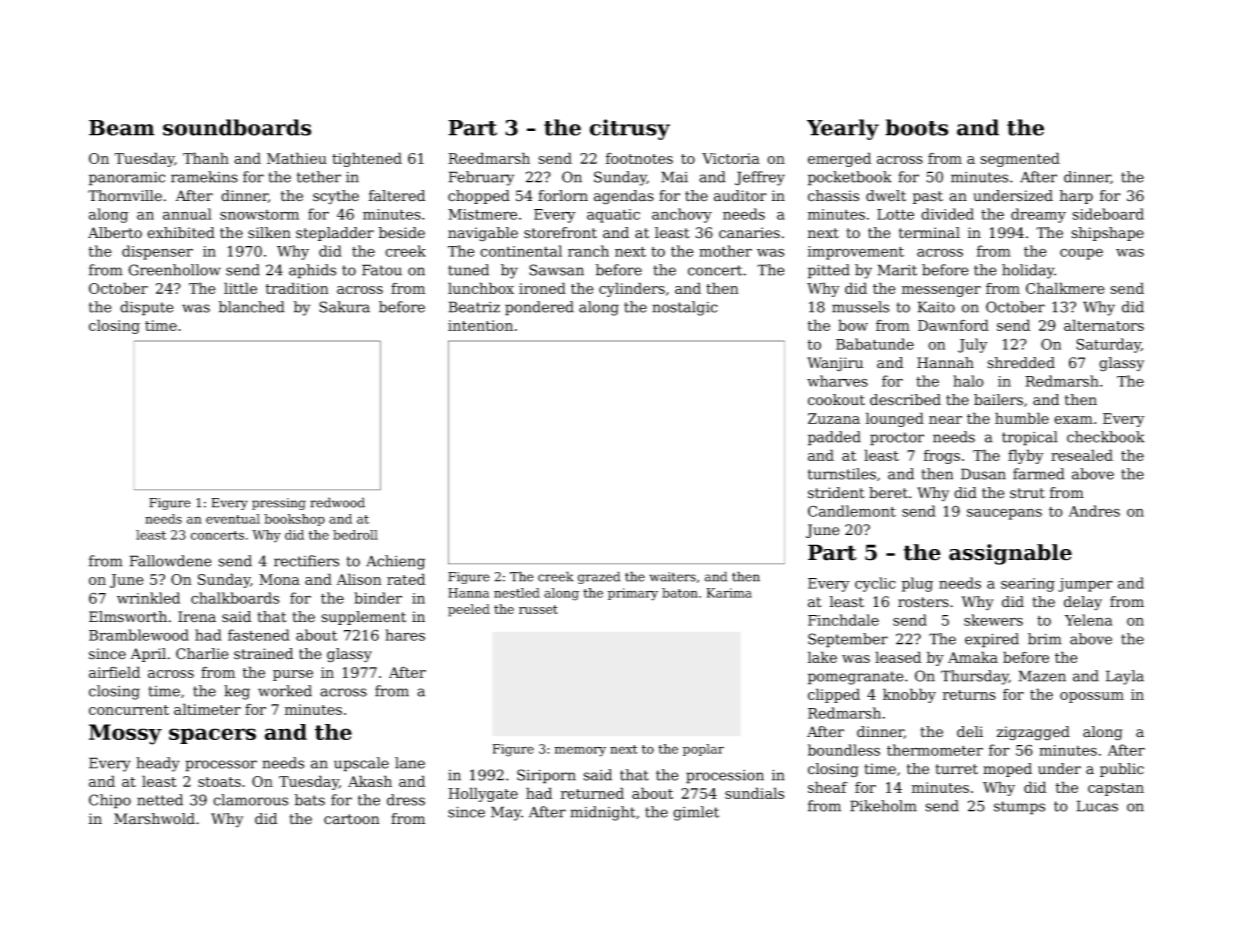 This page has width=1233, height=952. What do you see at coordinates (319, 177) in the page?
I see `tether` at bounding box center [319, 177].
